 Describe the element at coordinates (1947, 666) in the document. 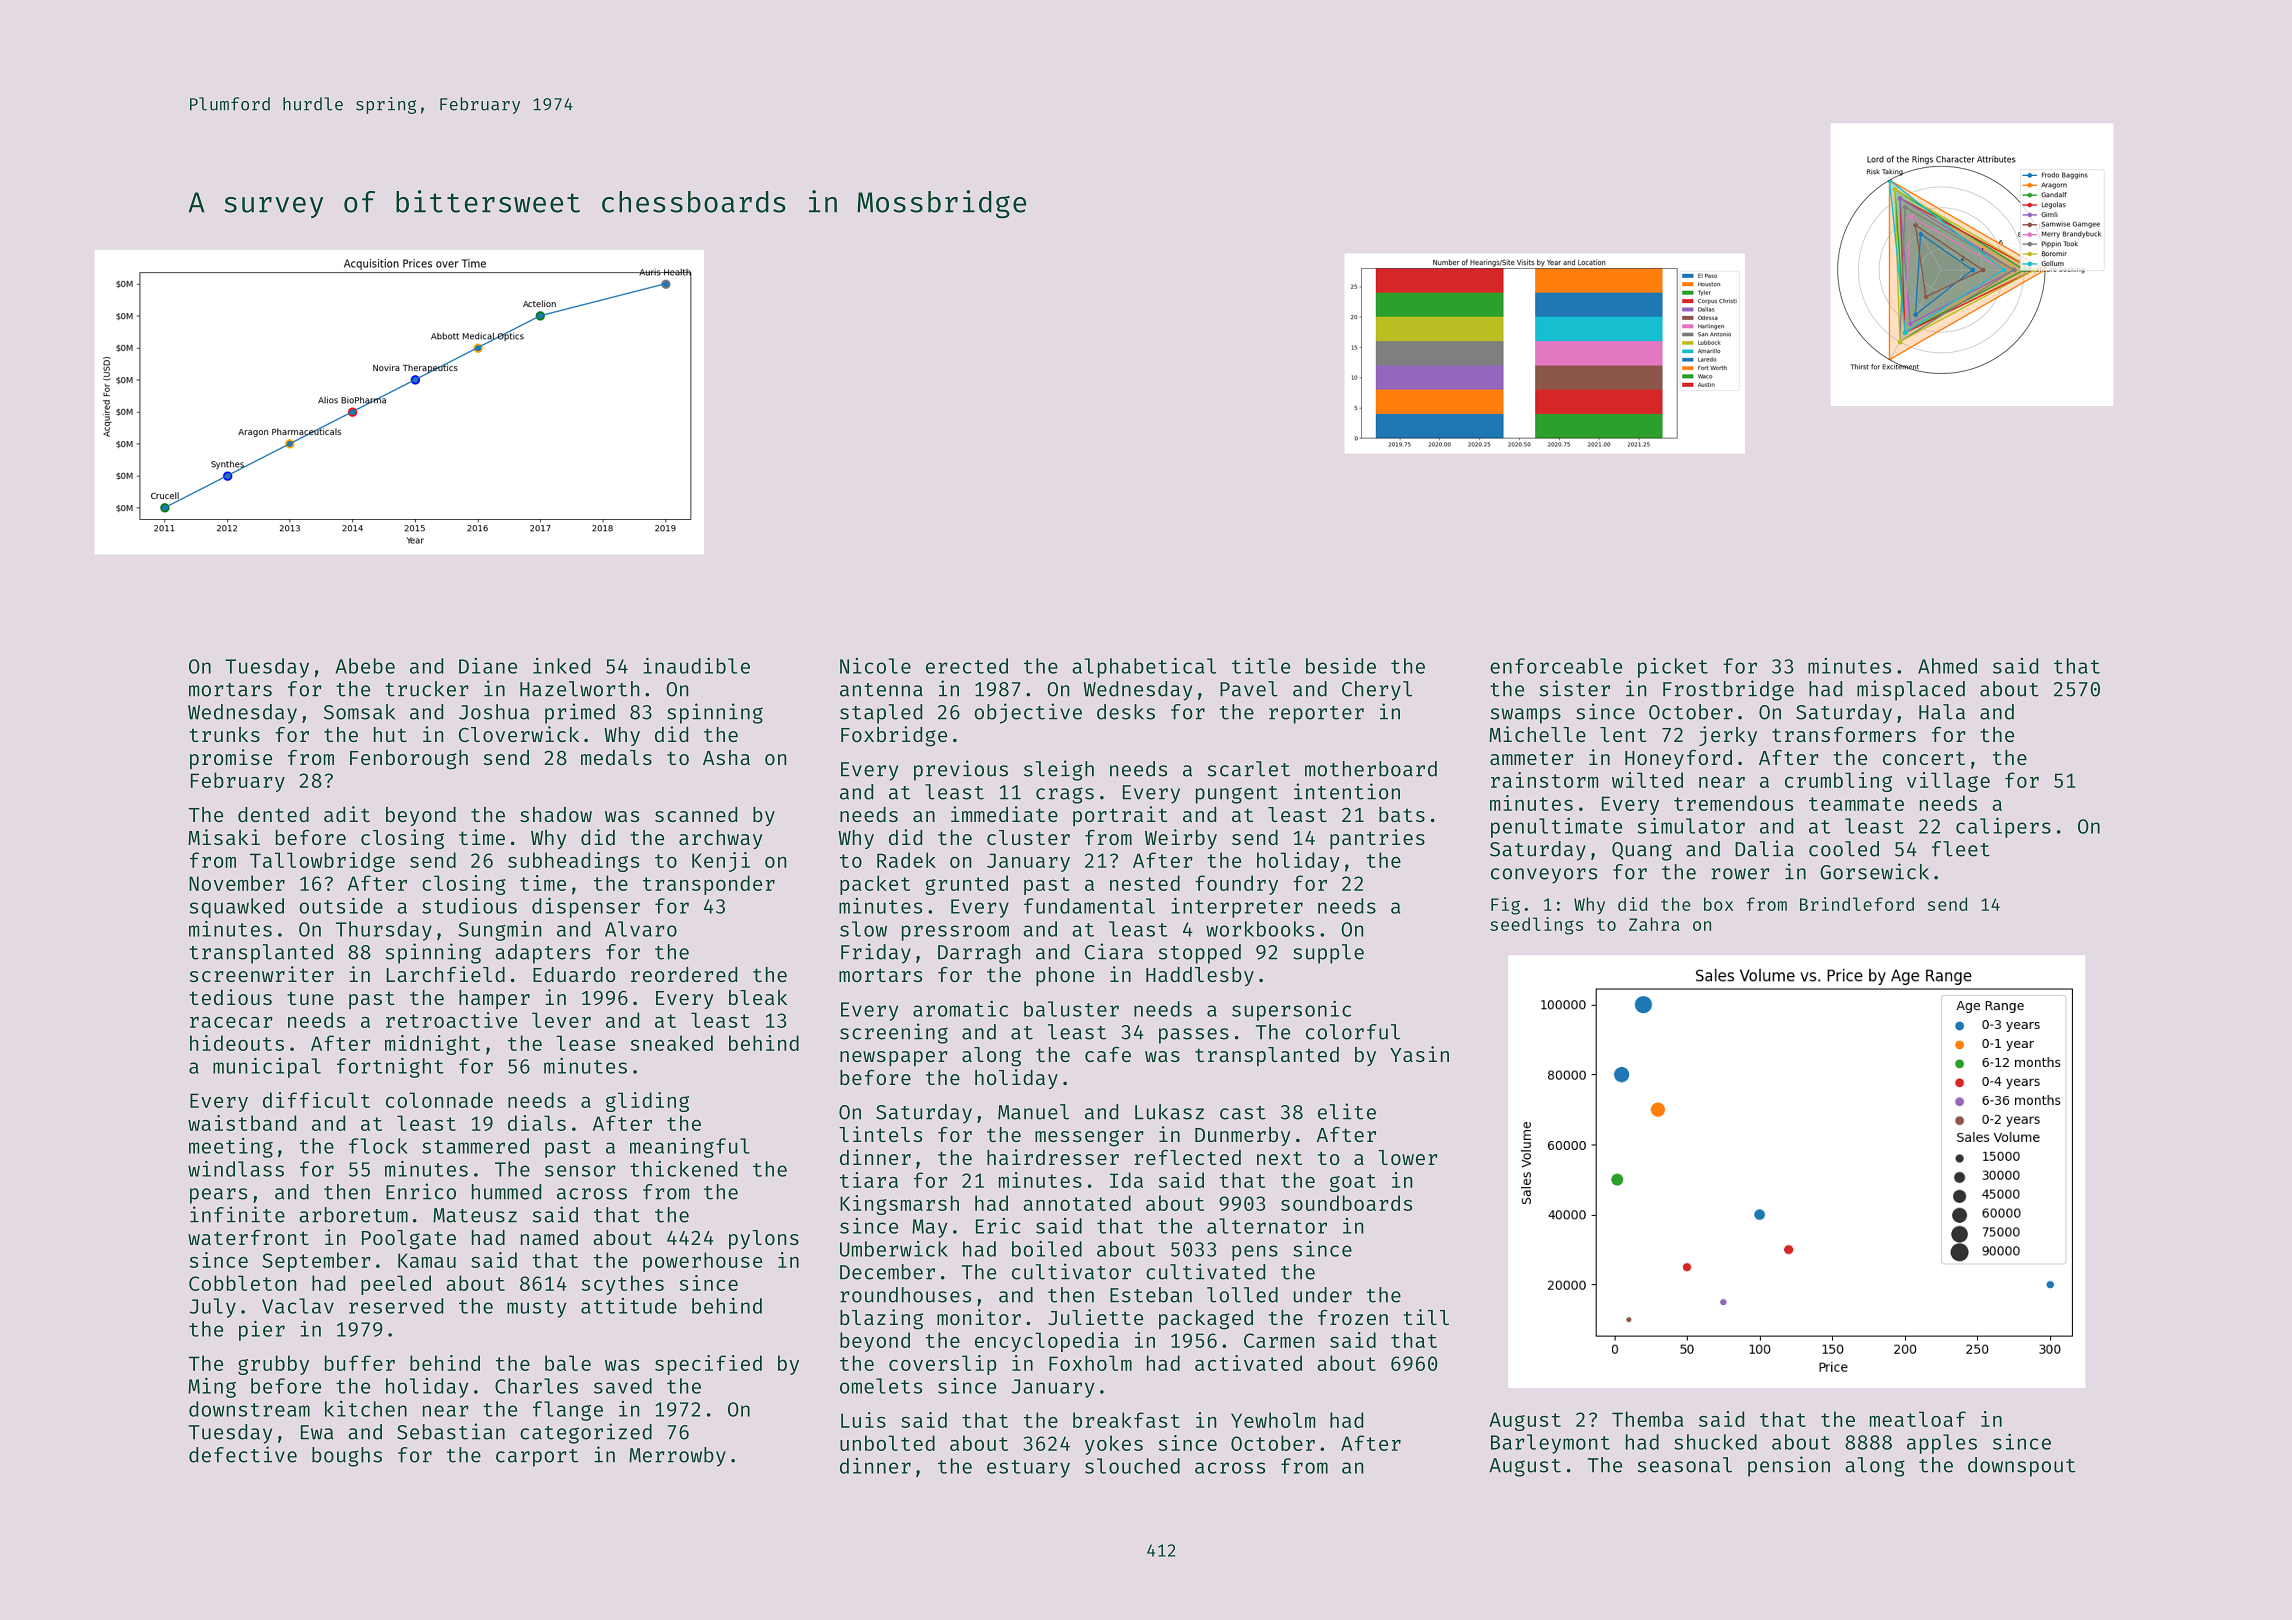

I see `Ahmed` at that location.
